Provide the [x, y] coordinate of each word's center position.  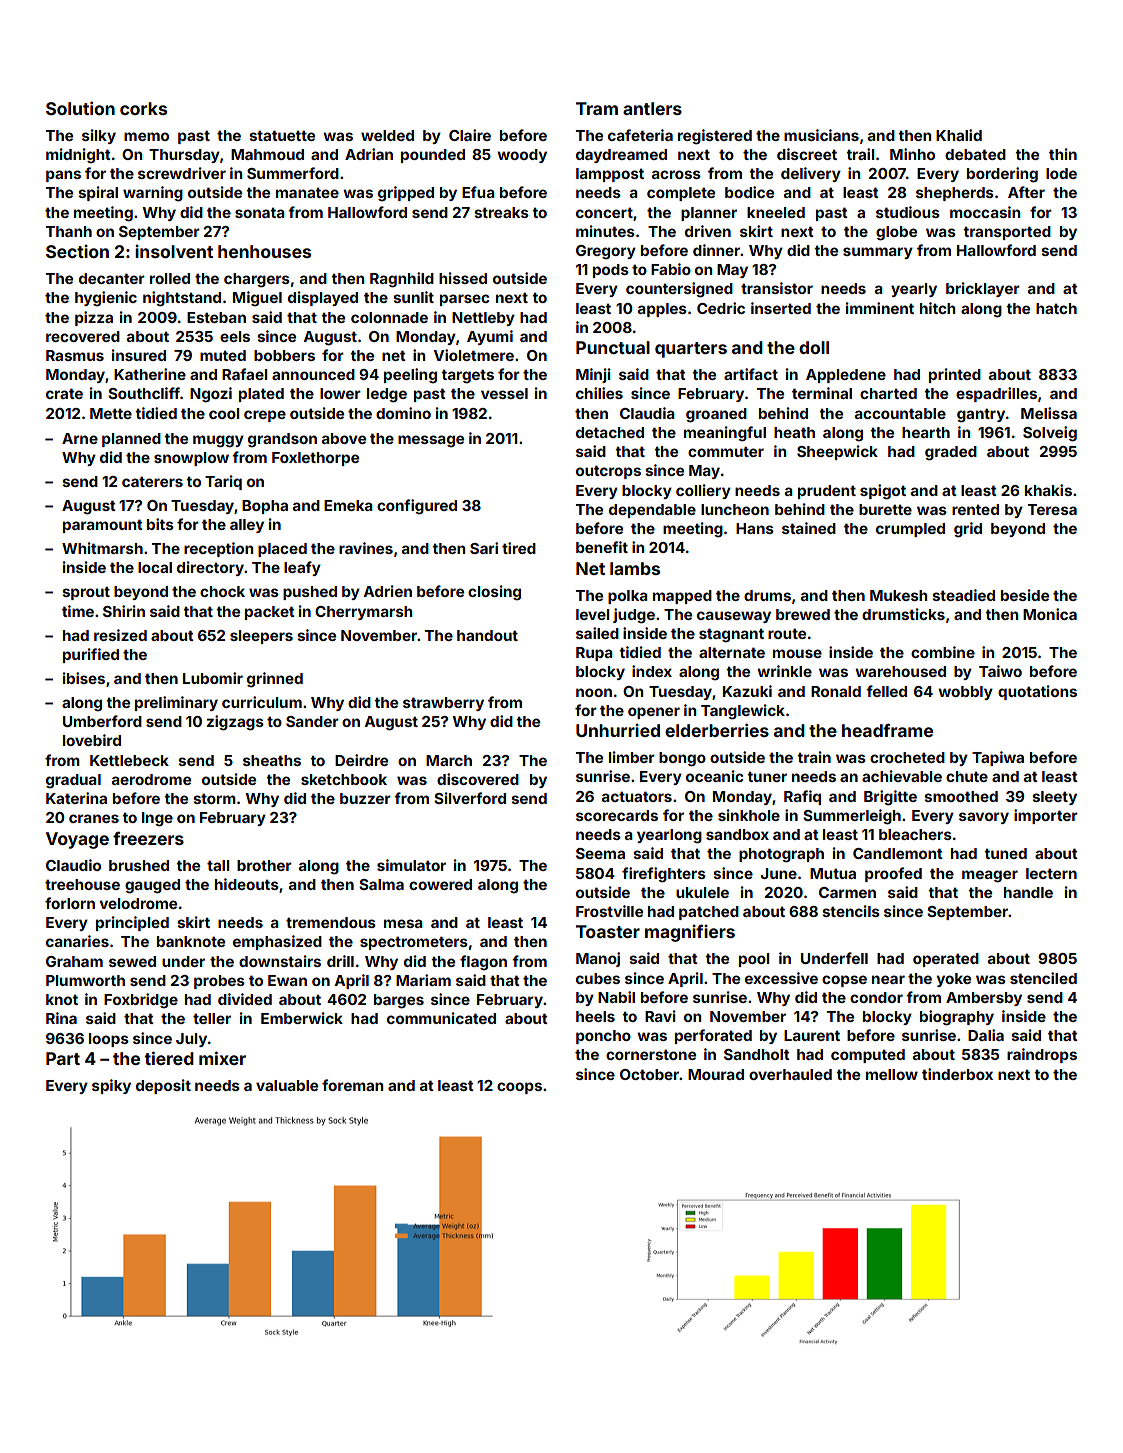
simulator [411, 865]
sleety [1054, 798]
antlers [652, 108]
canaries [77, 941]
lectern [1051, 873]
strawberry [443, 704]
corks [143, 108]
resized [120, 635]
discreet [807, 154]
